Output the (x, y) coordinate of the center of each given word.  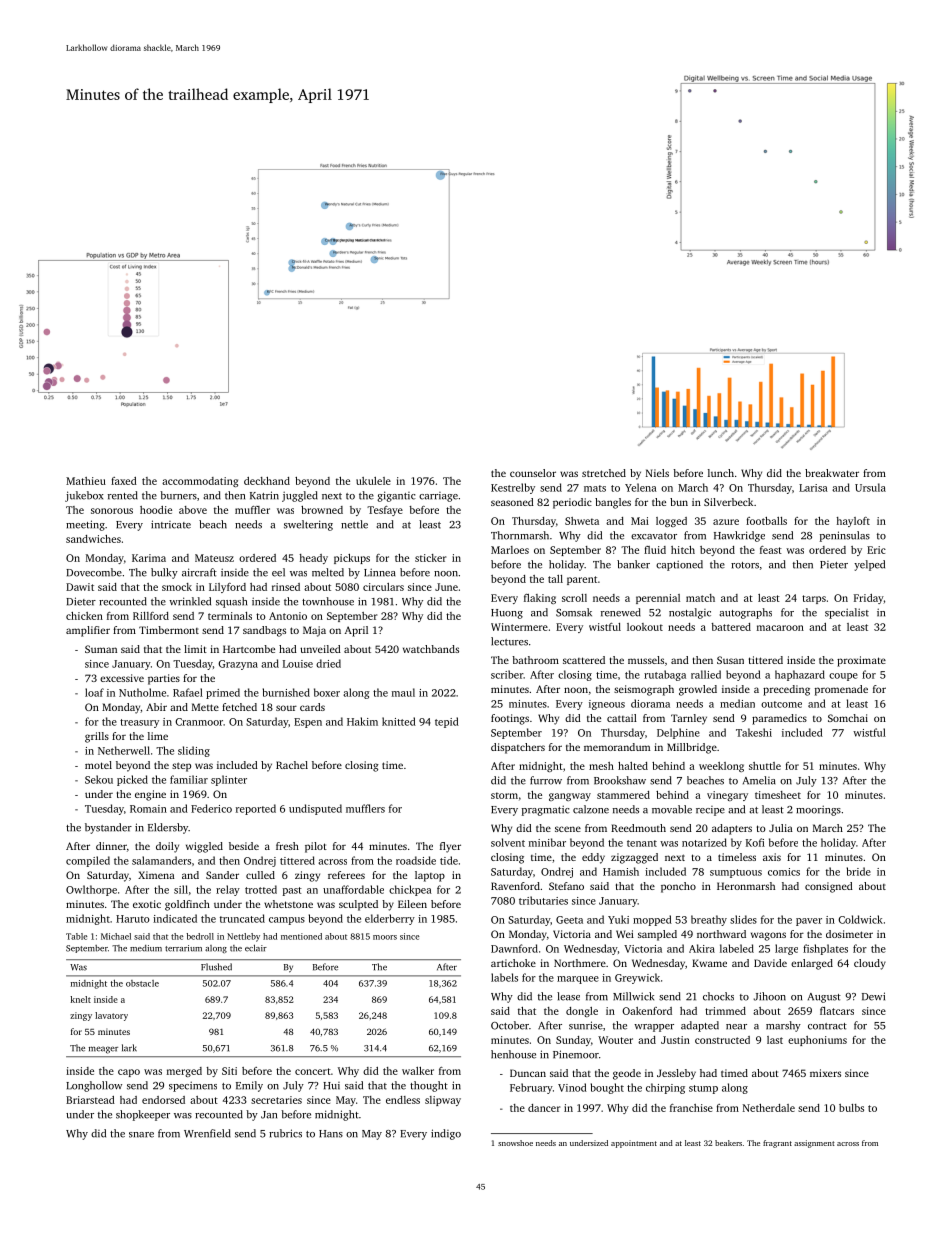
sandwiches (93, 539)
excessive (122, 678)
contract (827, 1026)
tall (555, 579)
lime (158, 736)
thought (429, 1086)
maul (403, 692)
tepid (447, 722)
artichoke (513, 963)
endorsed (163, 1100)
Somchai (848, 718)
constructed (722, 1040)
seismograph (644, 690)
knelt (80, 999)
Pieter (834, 565)
